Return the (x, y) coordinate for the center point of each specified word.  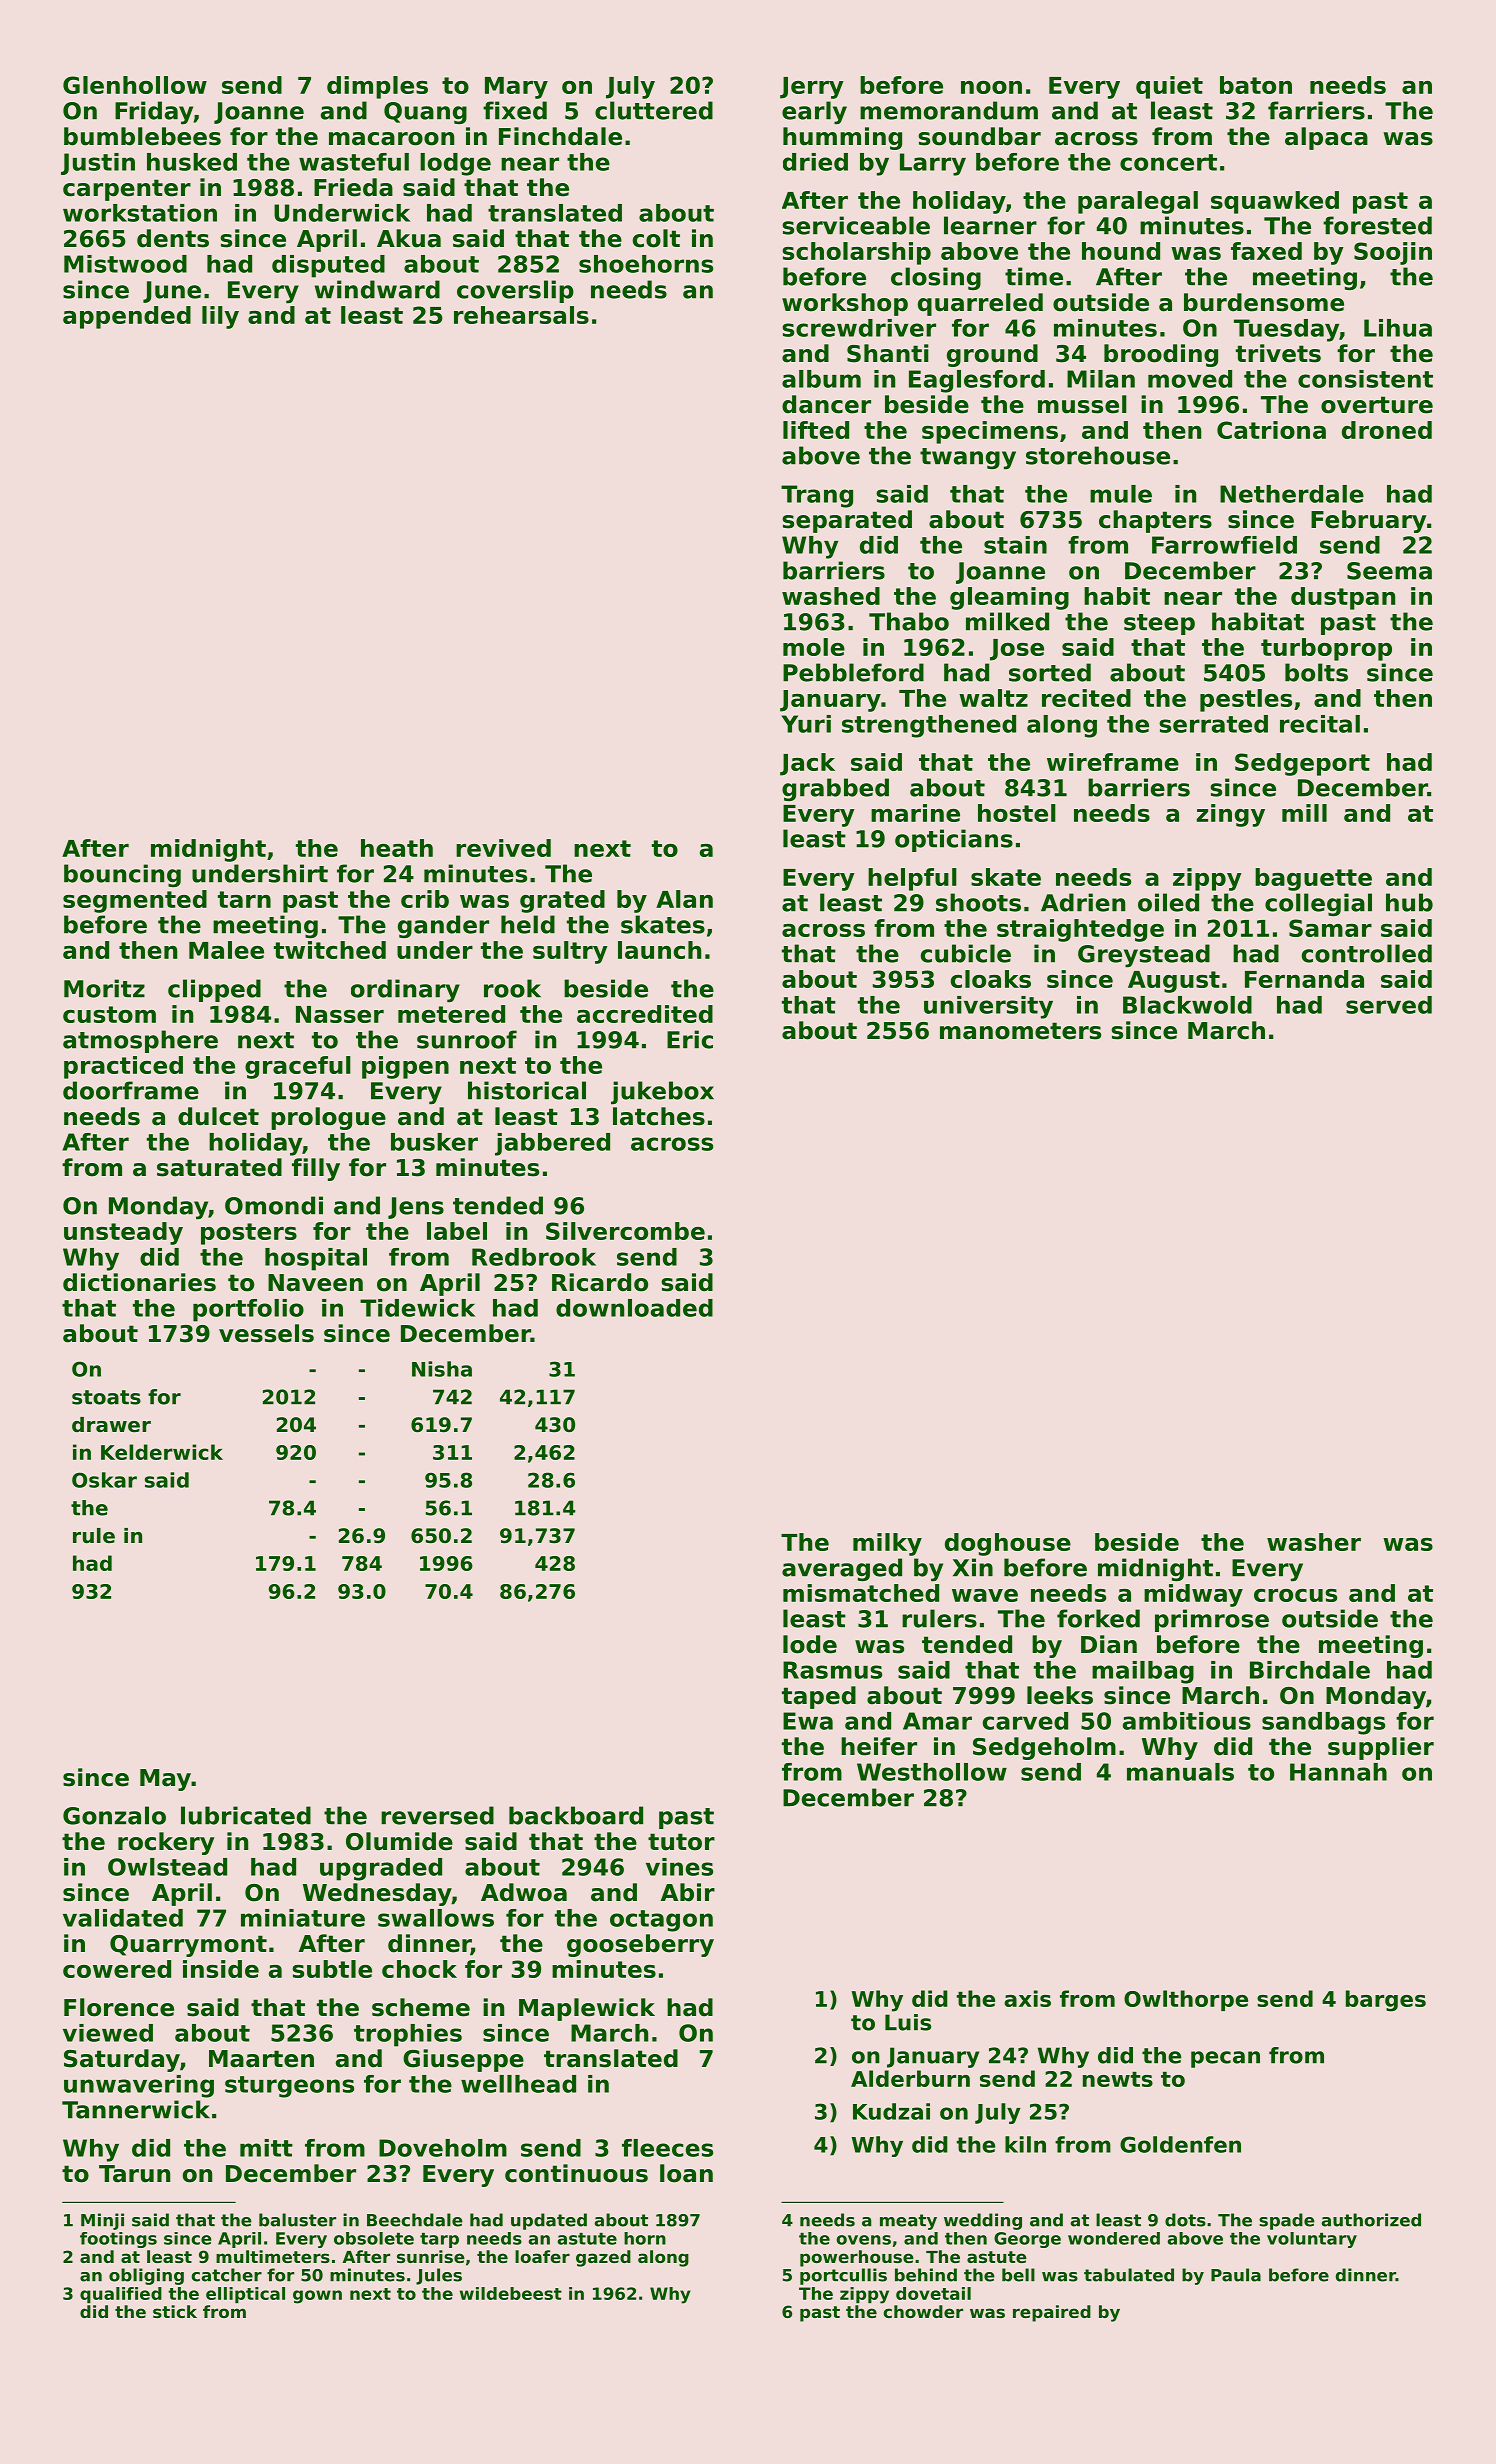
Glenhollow (135, 85)
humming (842, 138)
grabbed (835, 790)
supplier (1381, 1748)
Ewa (808, 1721)
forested (1377, 225)
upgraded (381, 1869)
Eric (690, 1039)
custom (109, 1014)
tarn (244, 899)
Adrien (1083, 902)
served (1389, 1005)
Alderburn (910, 2078)
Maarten (261, 2059)
